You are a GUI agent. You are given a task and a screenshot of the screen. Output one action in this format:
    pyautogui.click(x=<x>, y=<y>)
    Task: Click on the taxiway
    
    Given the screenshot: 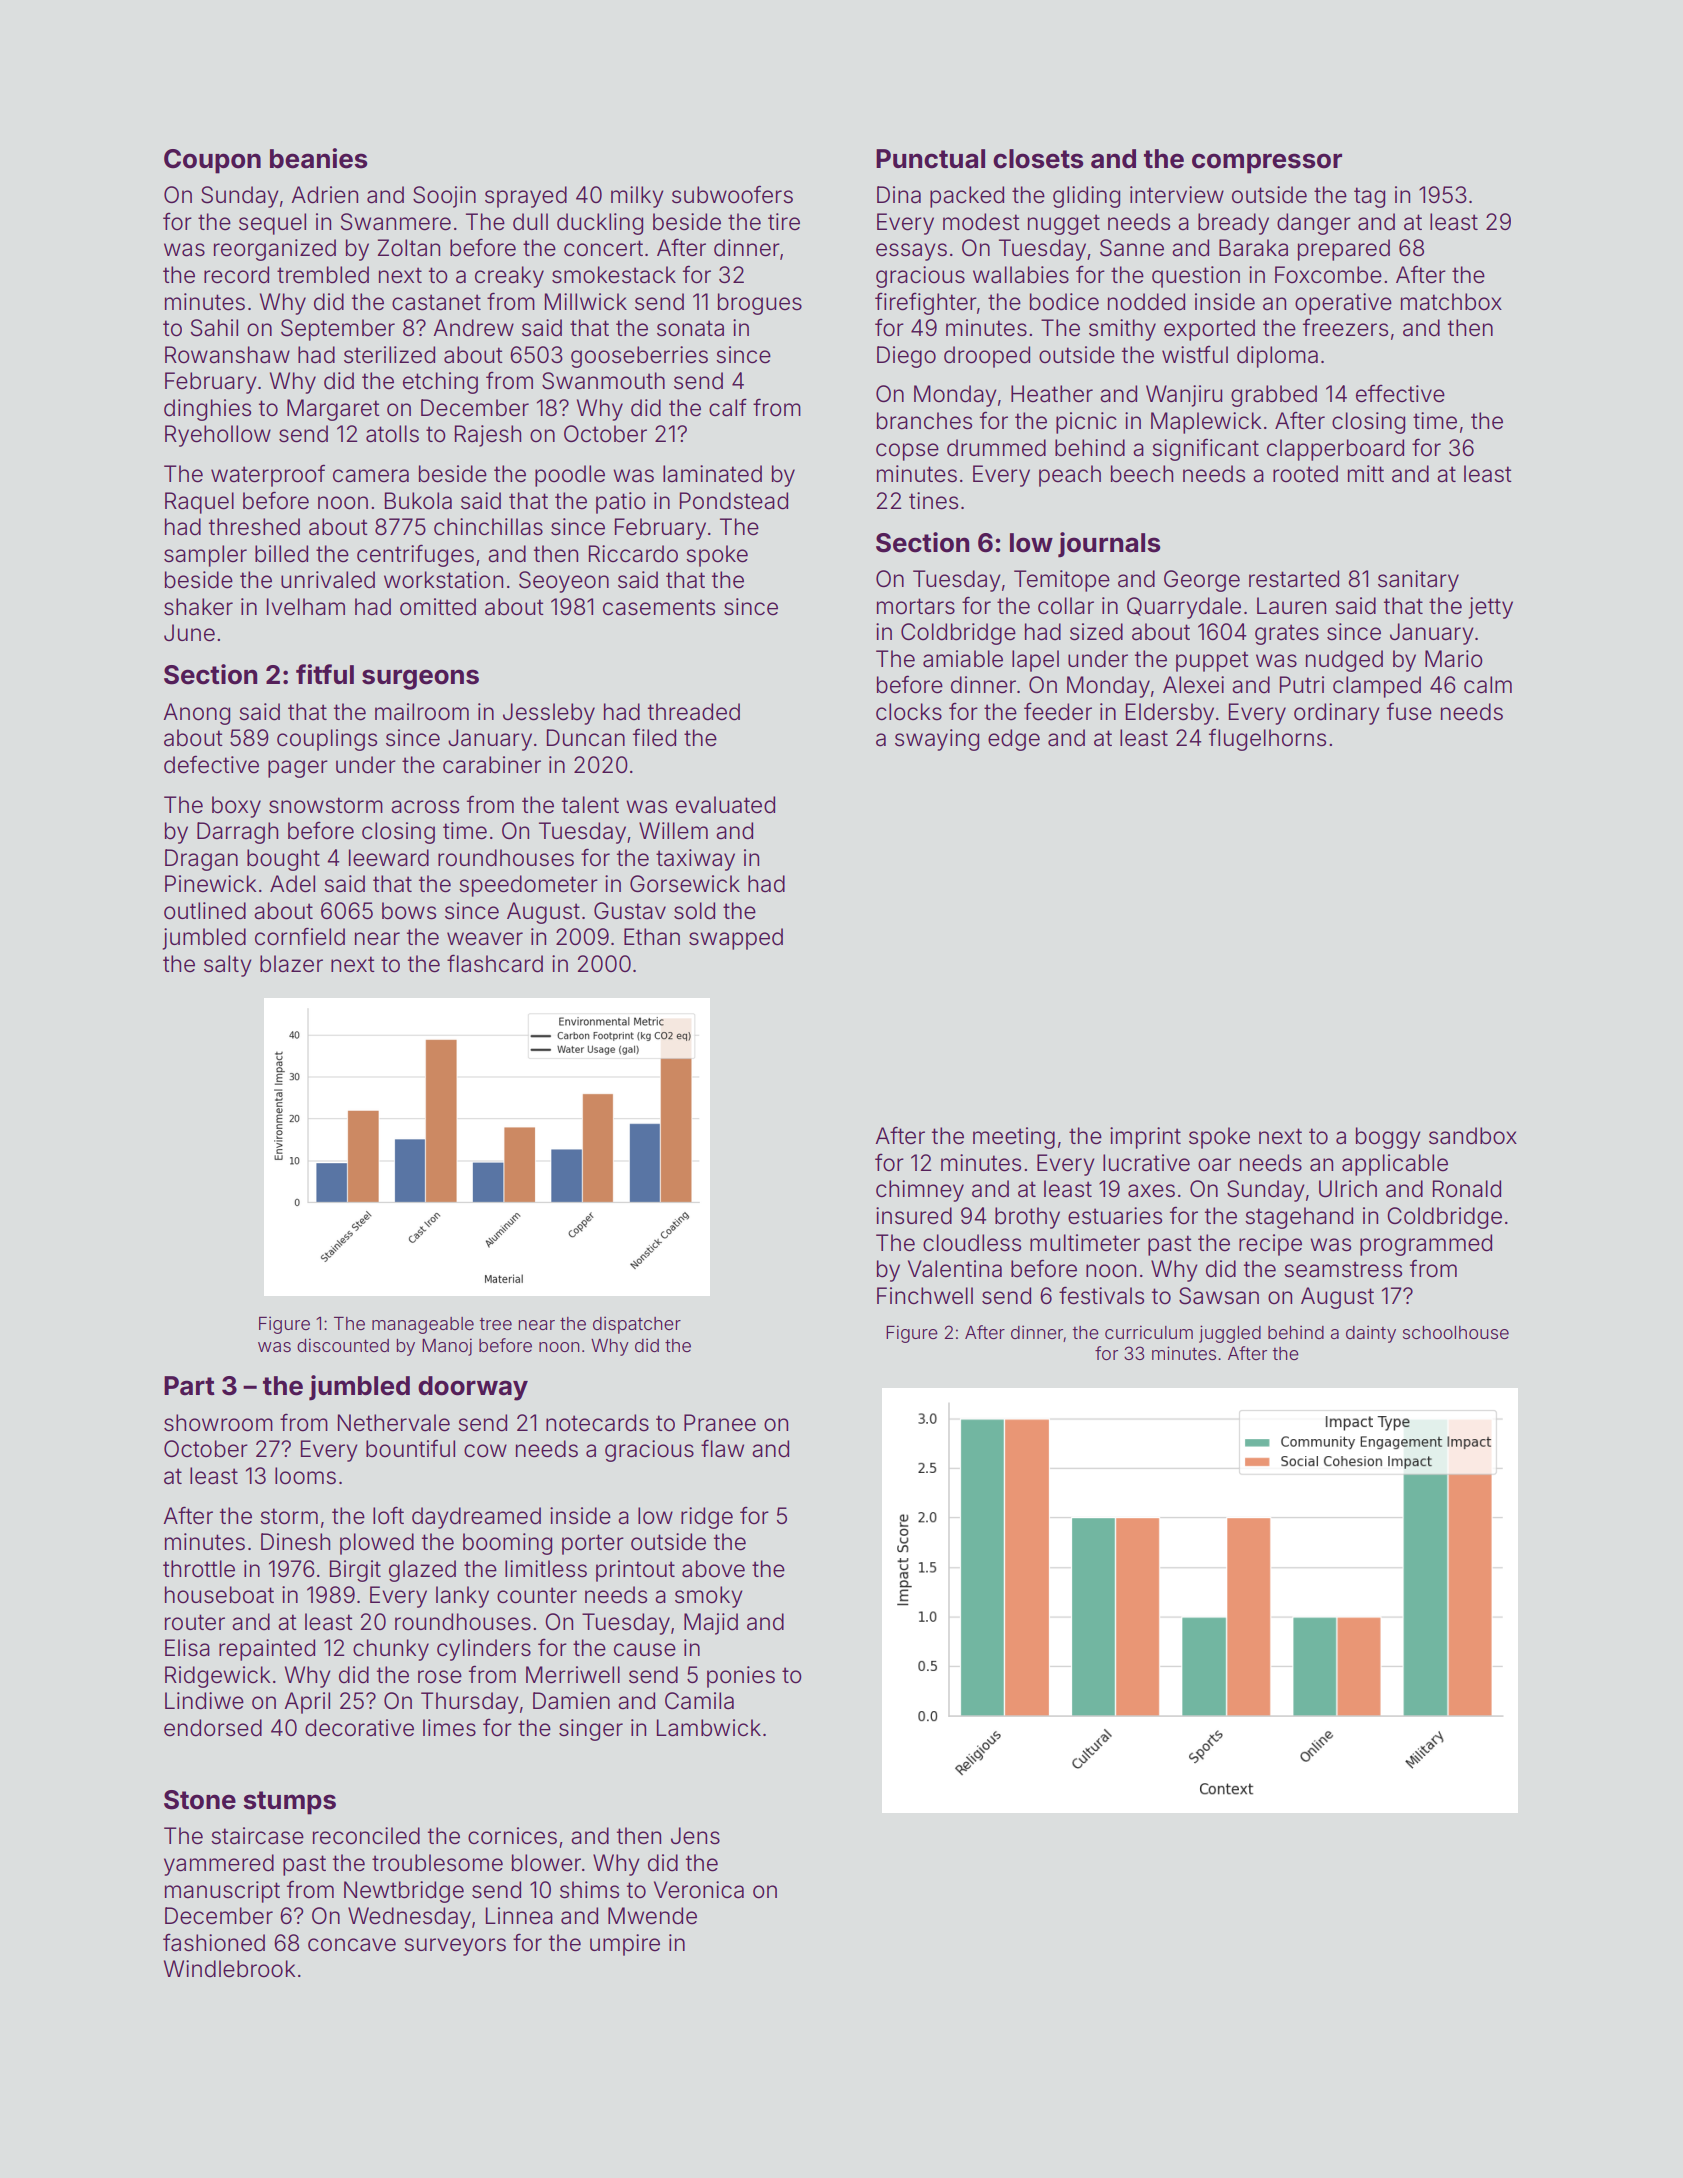 What is the action you would take?
    pyautogui.click(x=695, y=860)
